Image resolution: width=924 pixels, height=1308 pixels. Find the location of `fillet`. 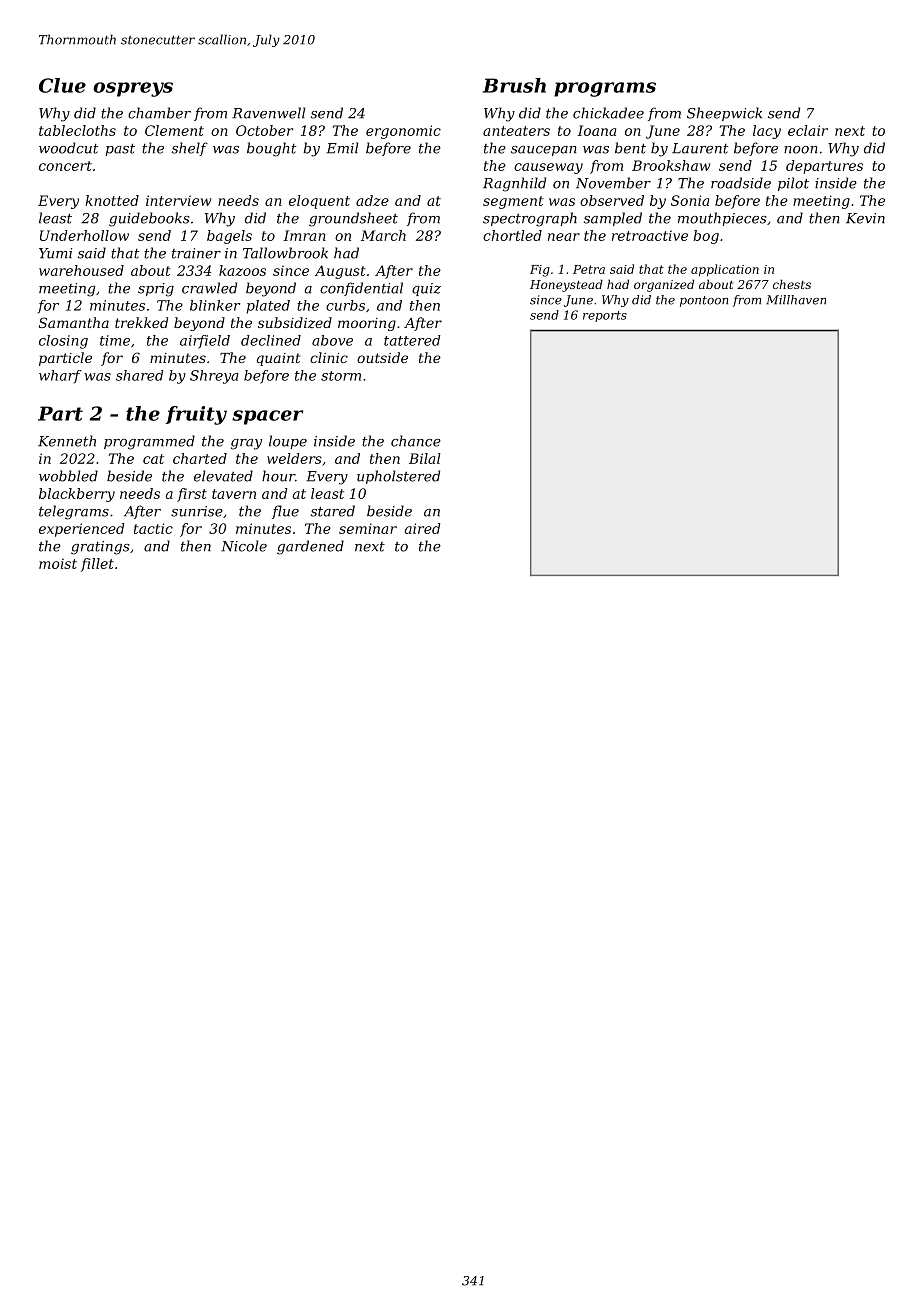

fillet is located at coordinates (97, 565).
